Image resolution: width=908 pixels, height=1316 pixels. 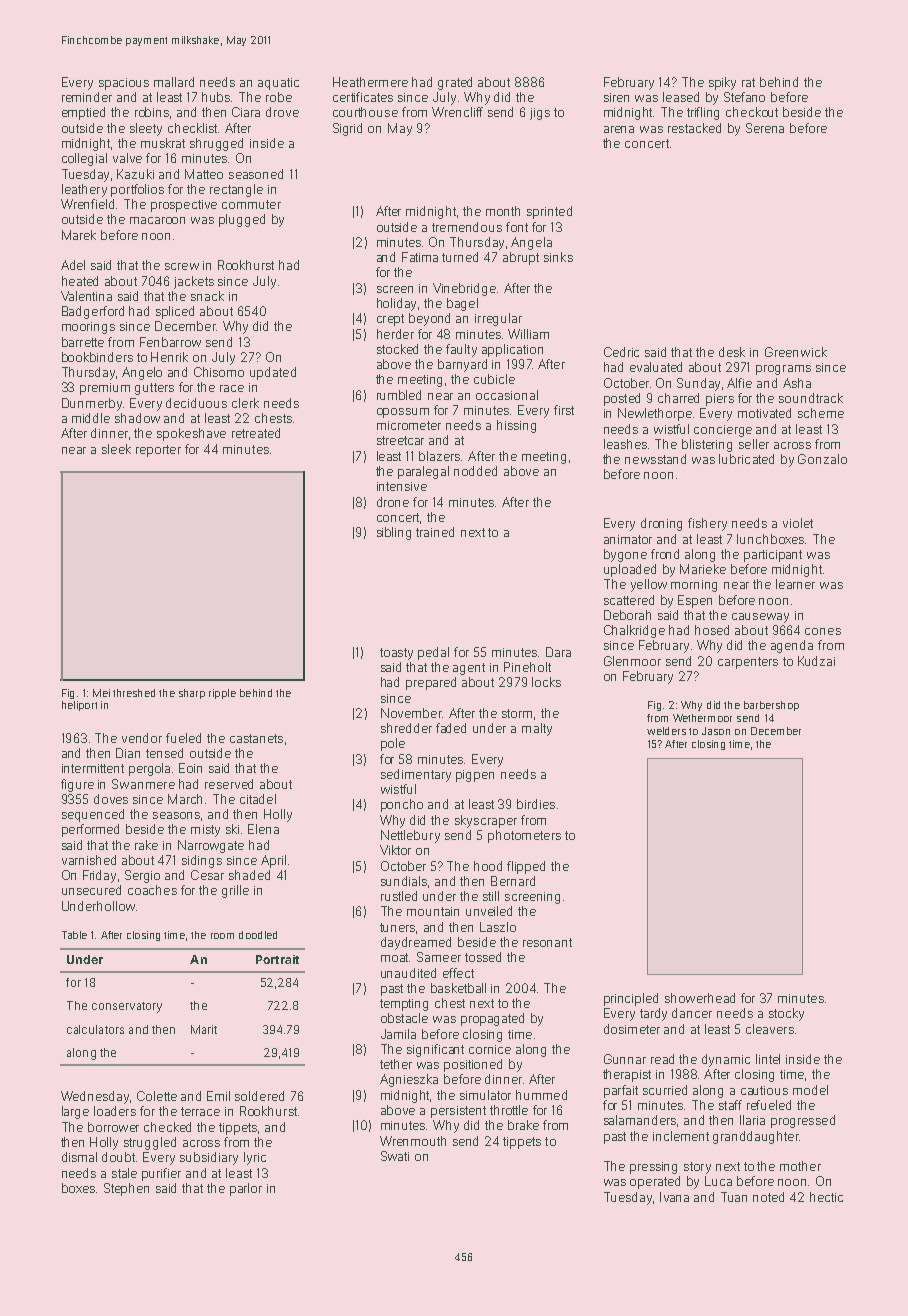 What do you see at coordinates (74, 935) in the screenshot?
I see `Table` at bounding box center [74, 935].
